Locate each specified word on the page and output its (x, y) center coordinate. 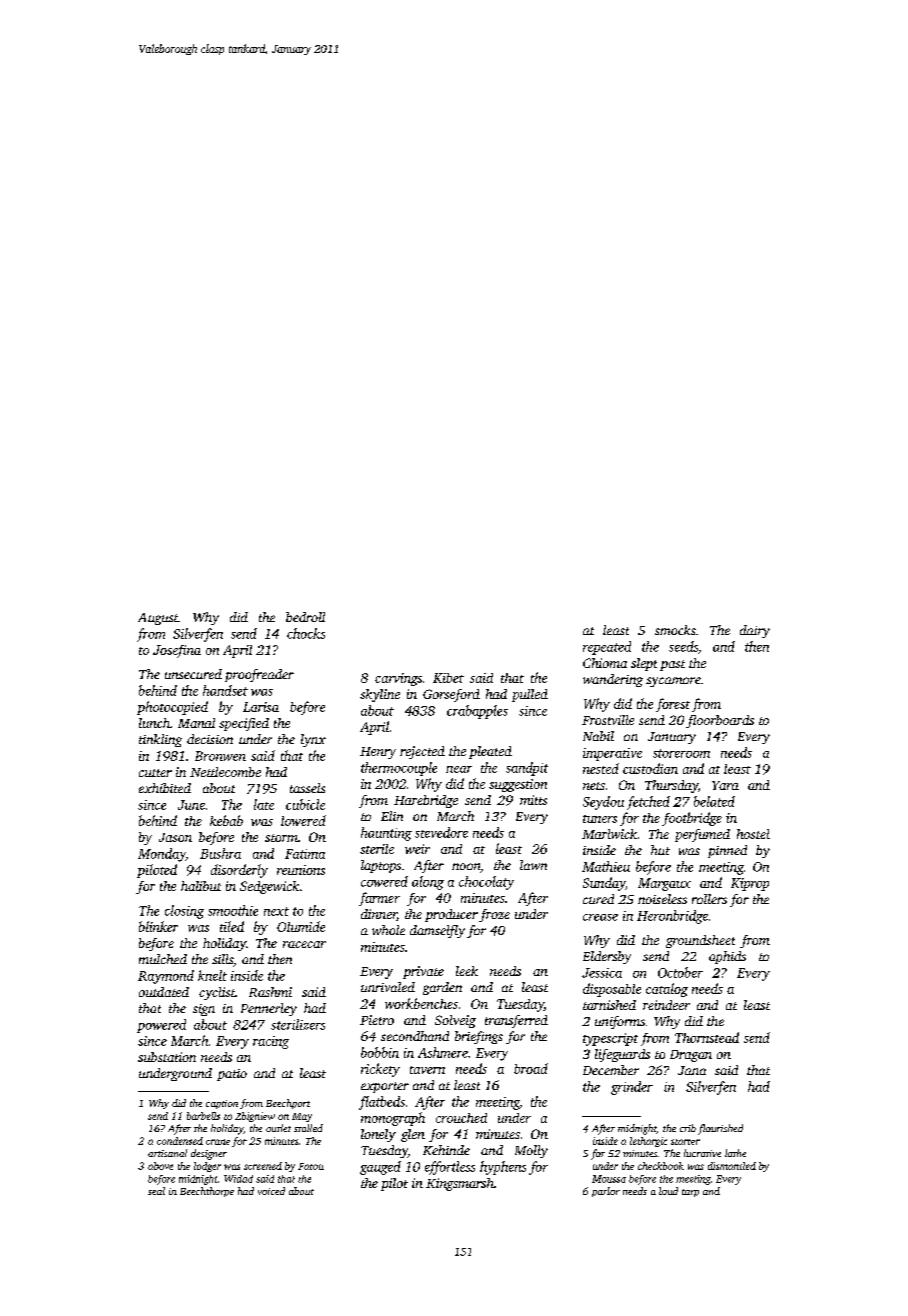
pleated (490, 752)
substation (167, 1057)
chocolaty (486, 883)
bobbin (380, 1052)
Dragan (691, 1056)
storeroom (681, 753)
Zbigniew (255, 1117)
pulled (530, 695)
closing (184, 912)
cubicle (305, 804)
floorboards (720, 721)
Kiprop (750, 884)
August (158, 619)
